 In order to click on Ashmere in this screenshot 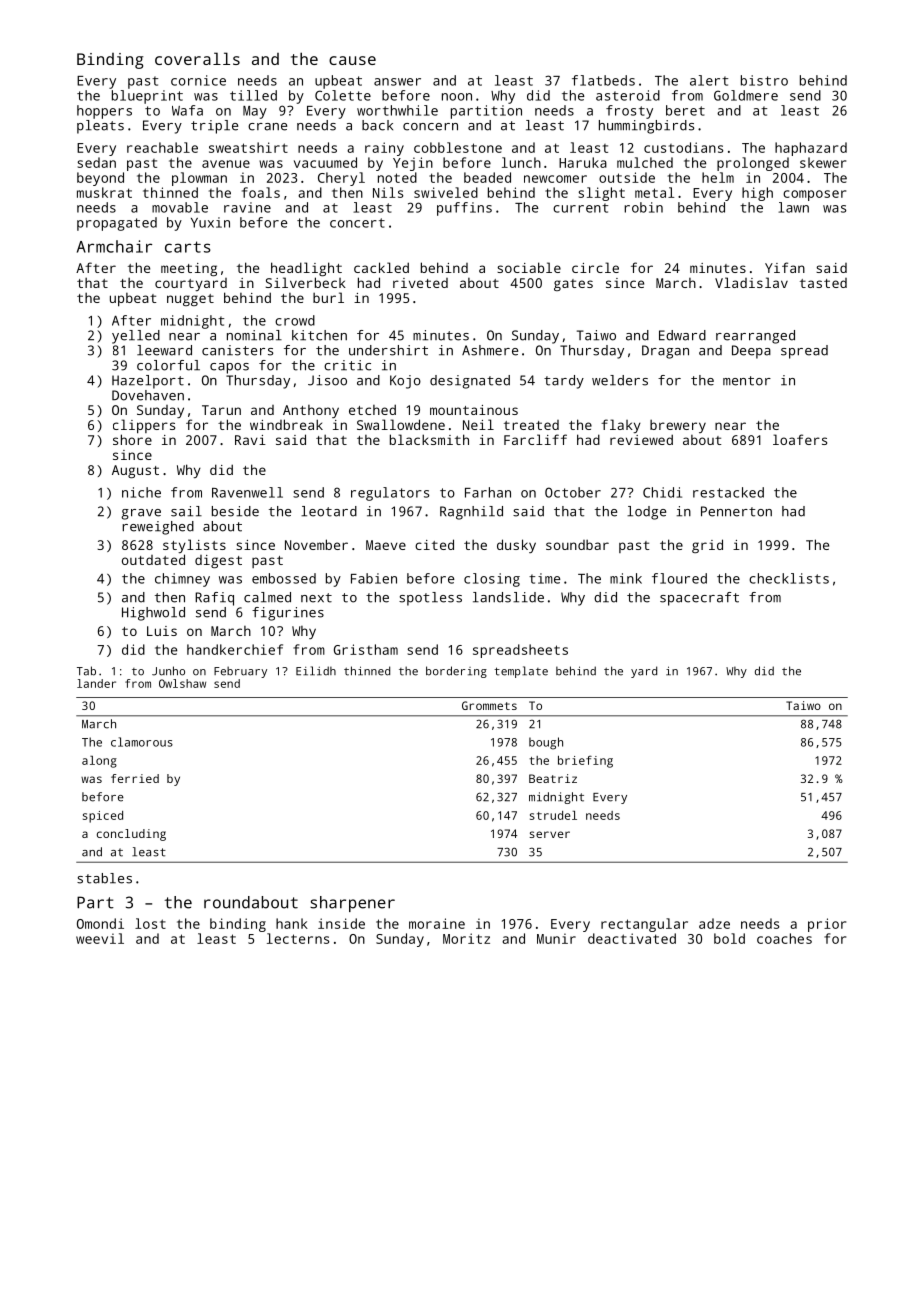, I will do `click(490, 350)`.
